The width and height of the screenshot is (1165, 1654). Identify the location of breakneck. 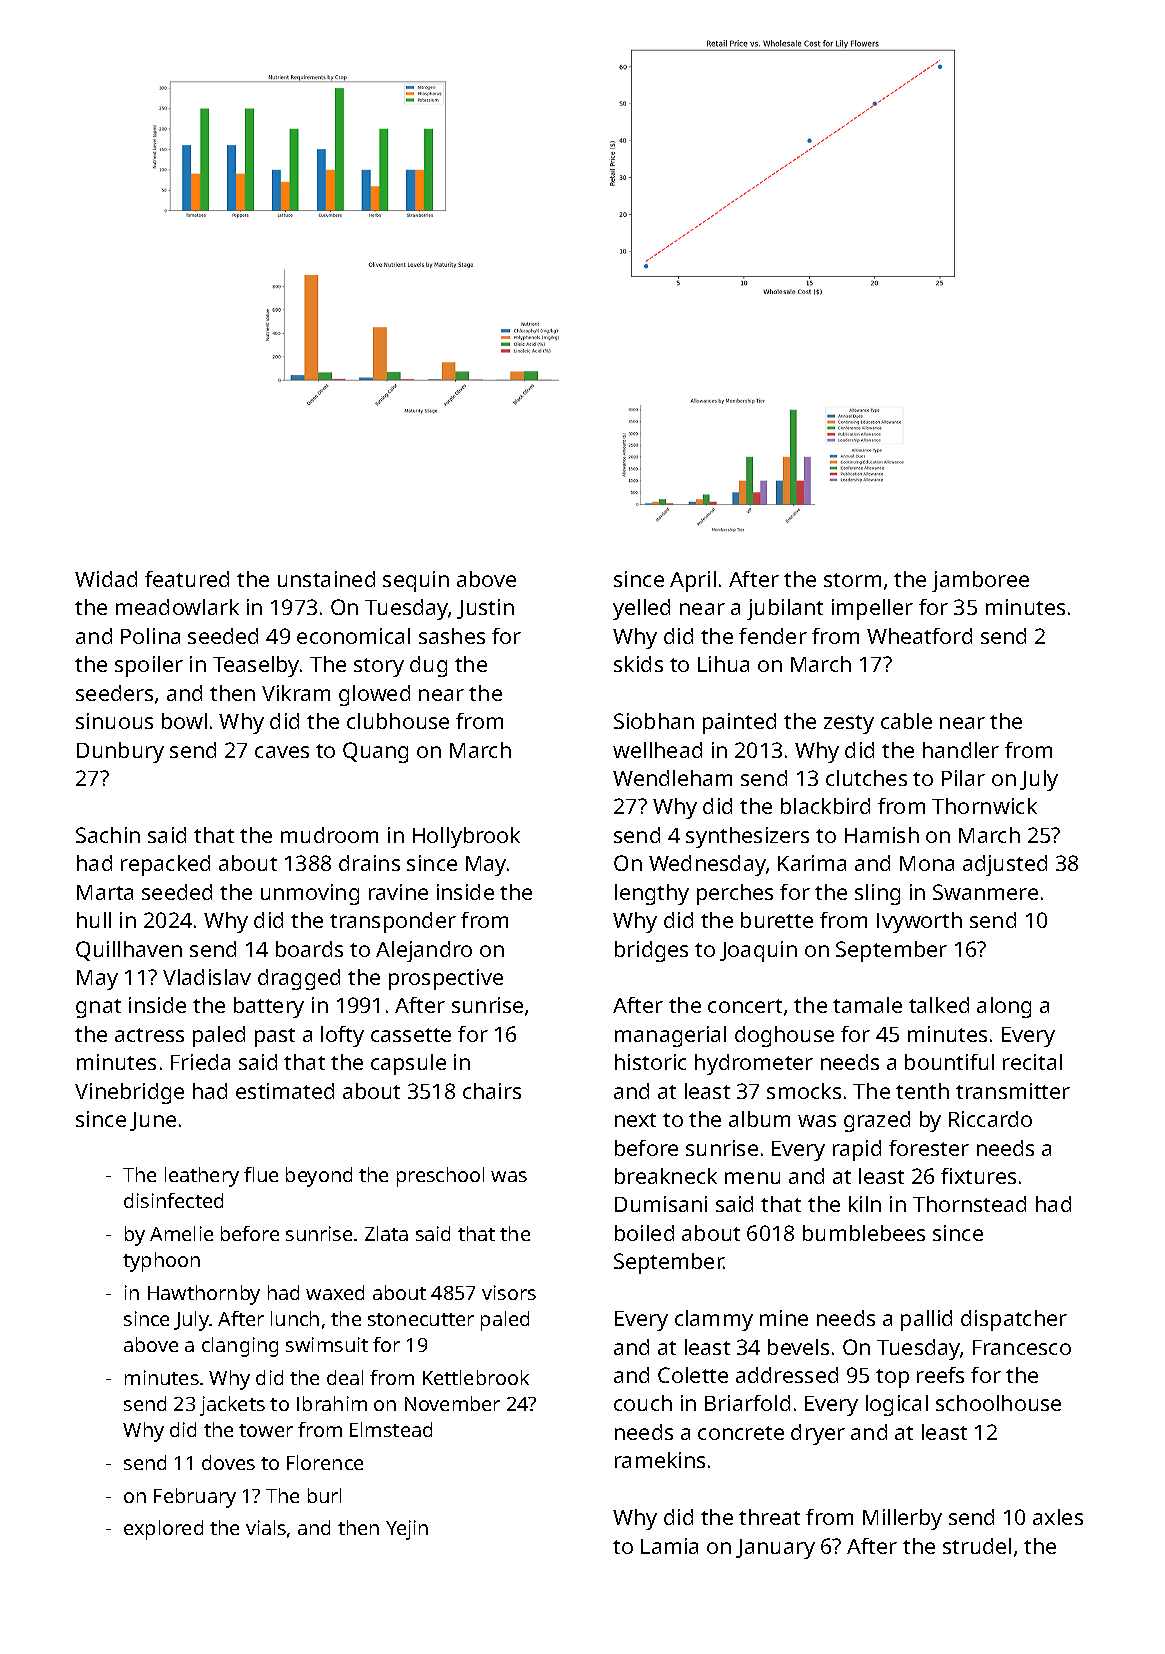
(666, 1176).
